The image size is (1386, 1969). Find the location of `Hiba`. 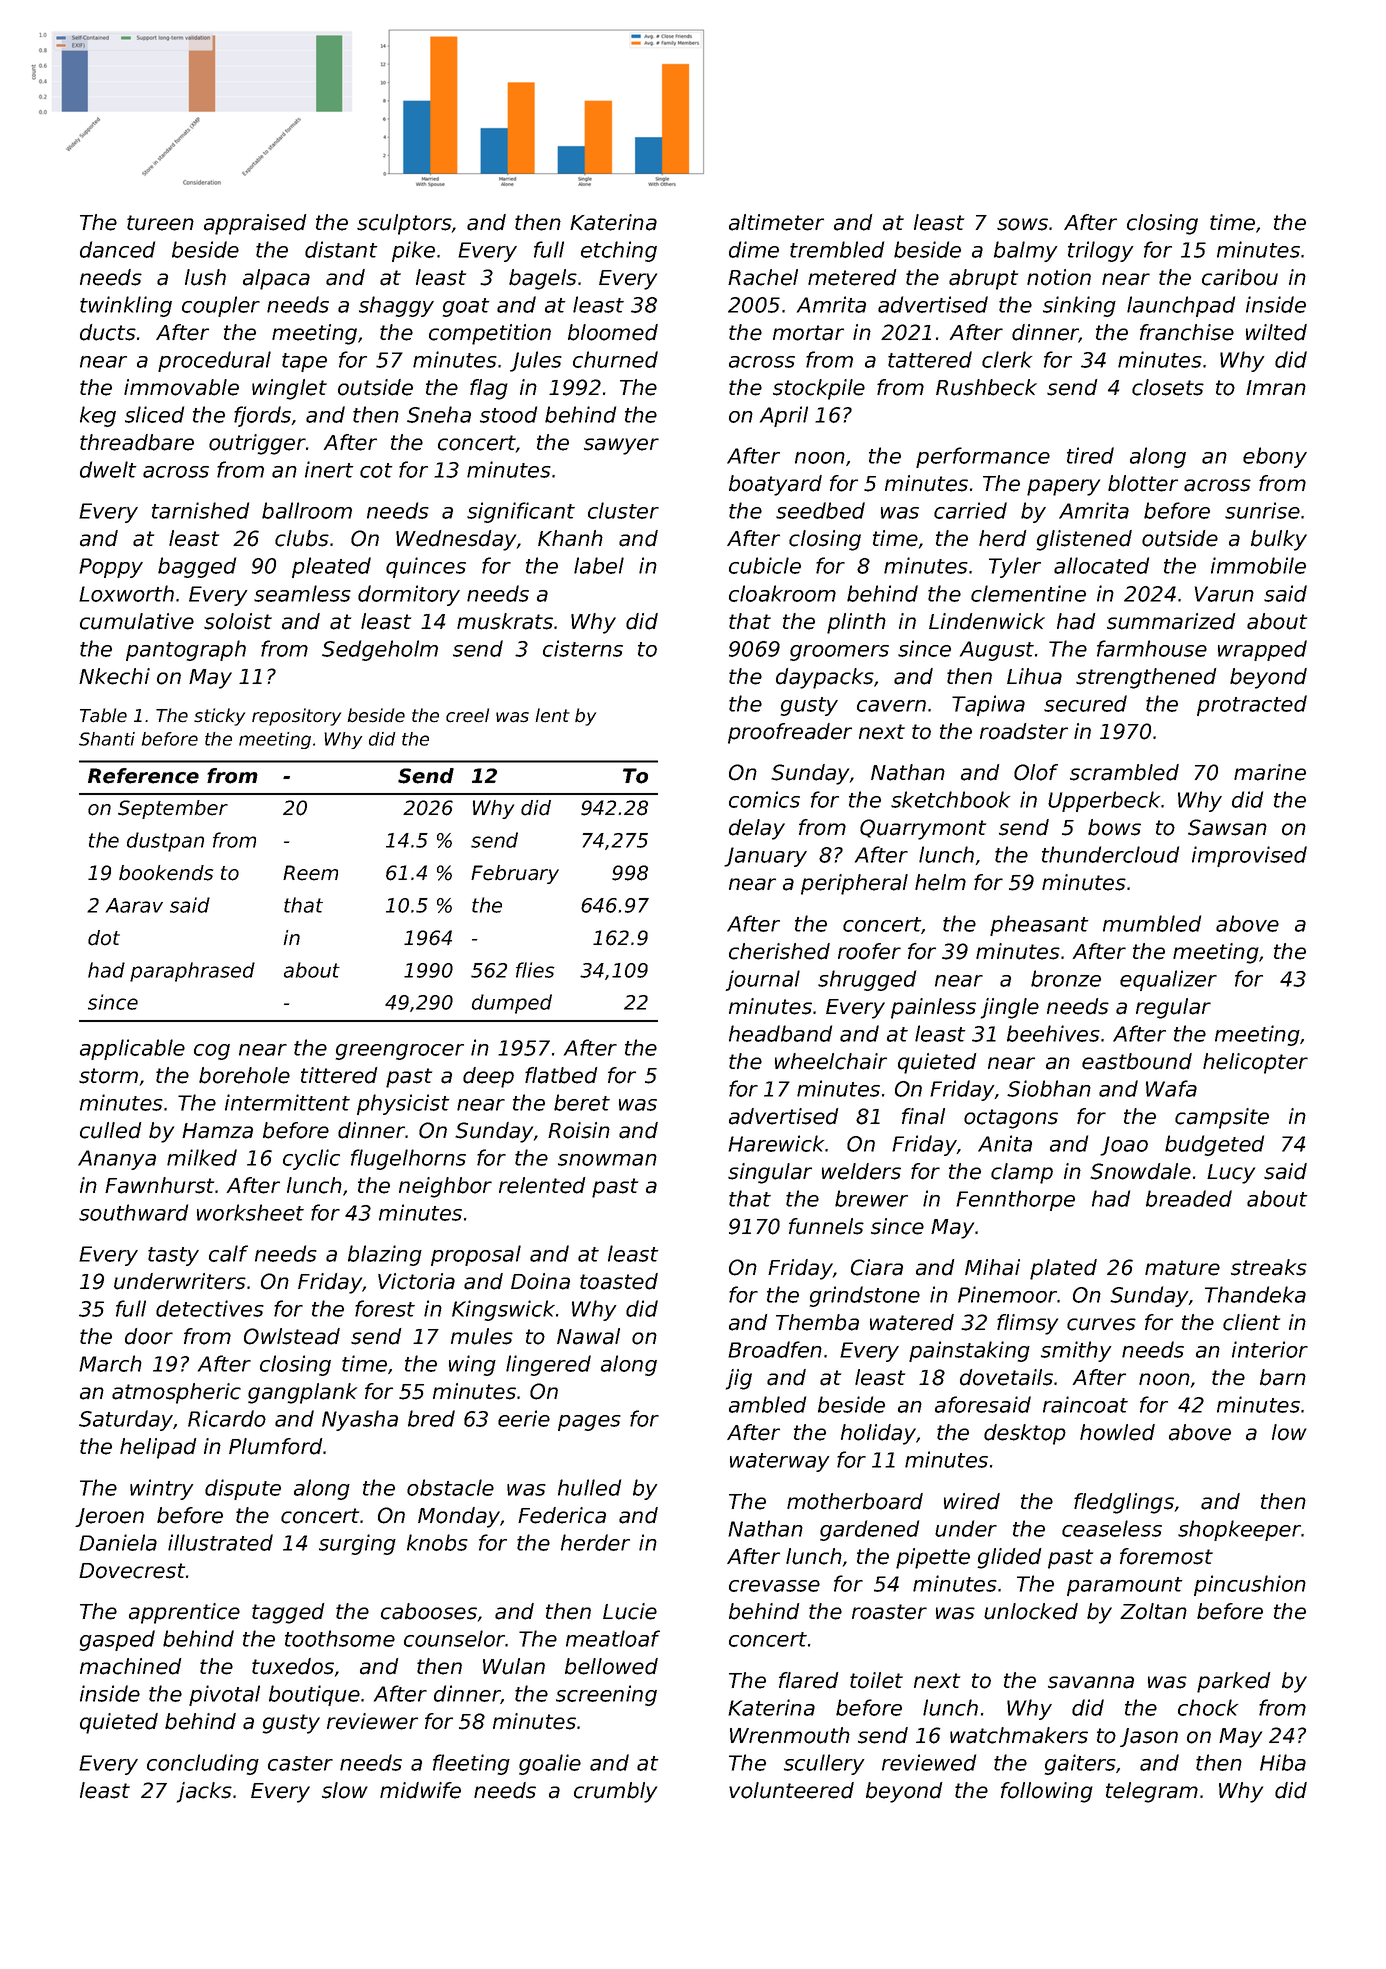

Hiba is located at coordinates (1283, 1762).
